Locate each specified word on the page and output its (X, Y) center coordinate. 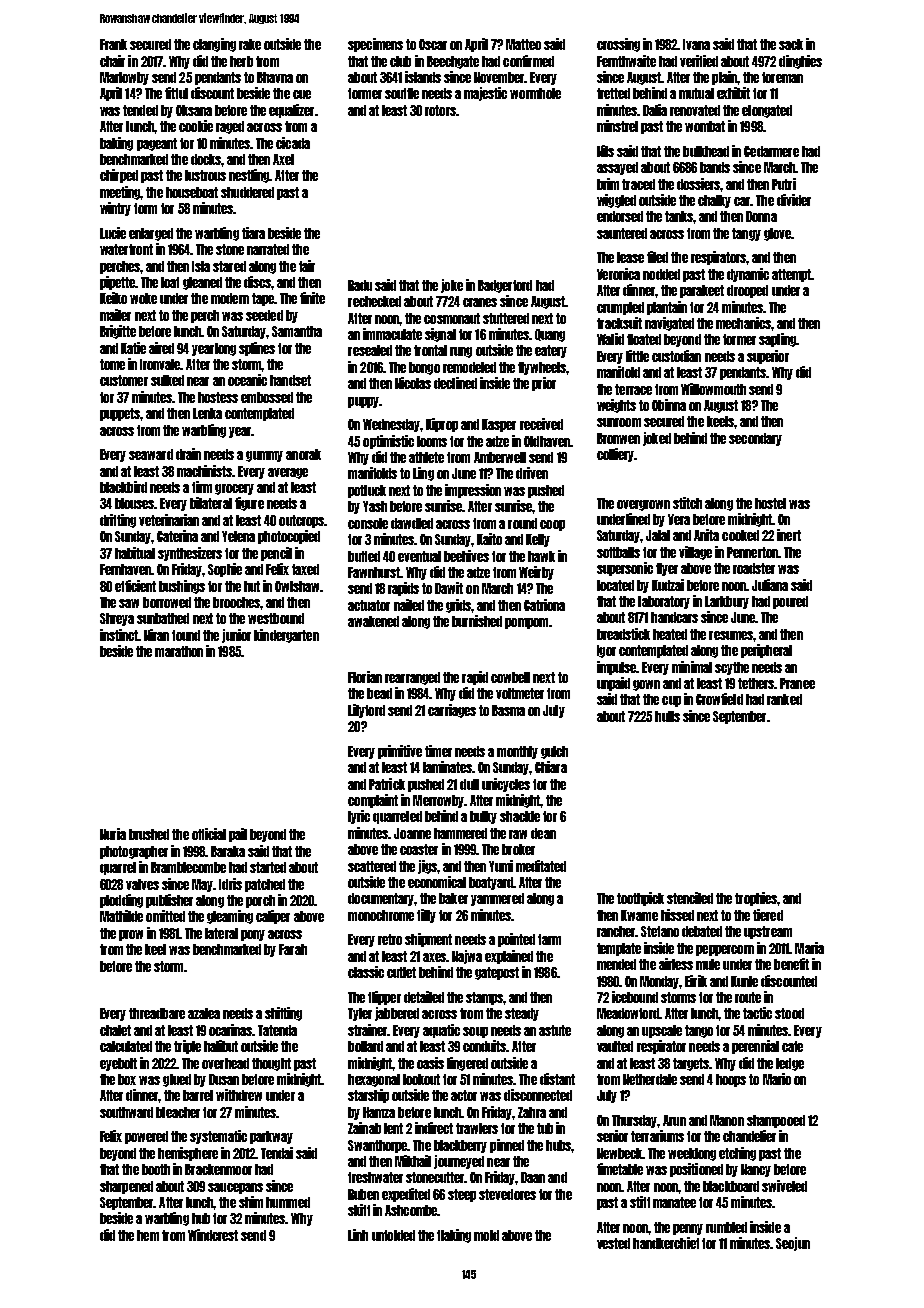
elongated (767, 111)
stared (229, 266)
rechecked (374, 301)
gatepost (497, 973)
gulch (554, 752)
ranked (784, 699)
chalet (115, 1030)
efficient (135, 586)
